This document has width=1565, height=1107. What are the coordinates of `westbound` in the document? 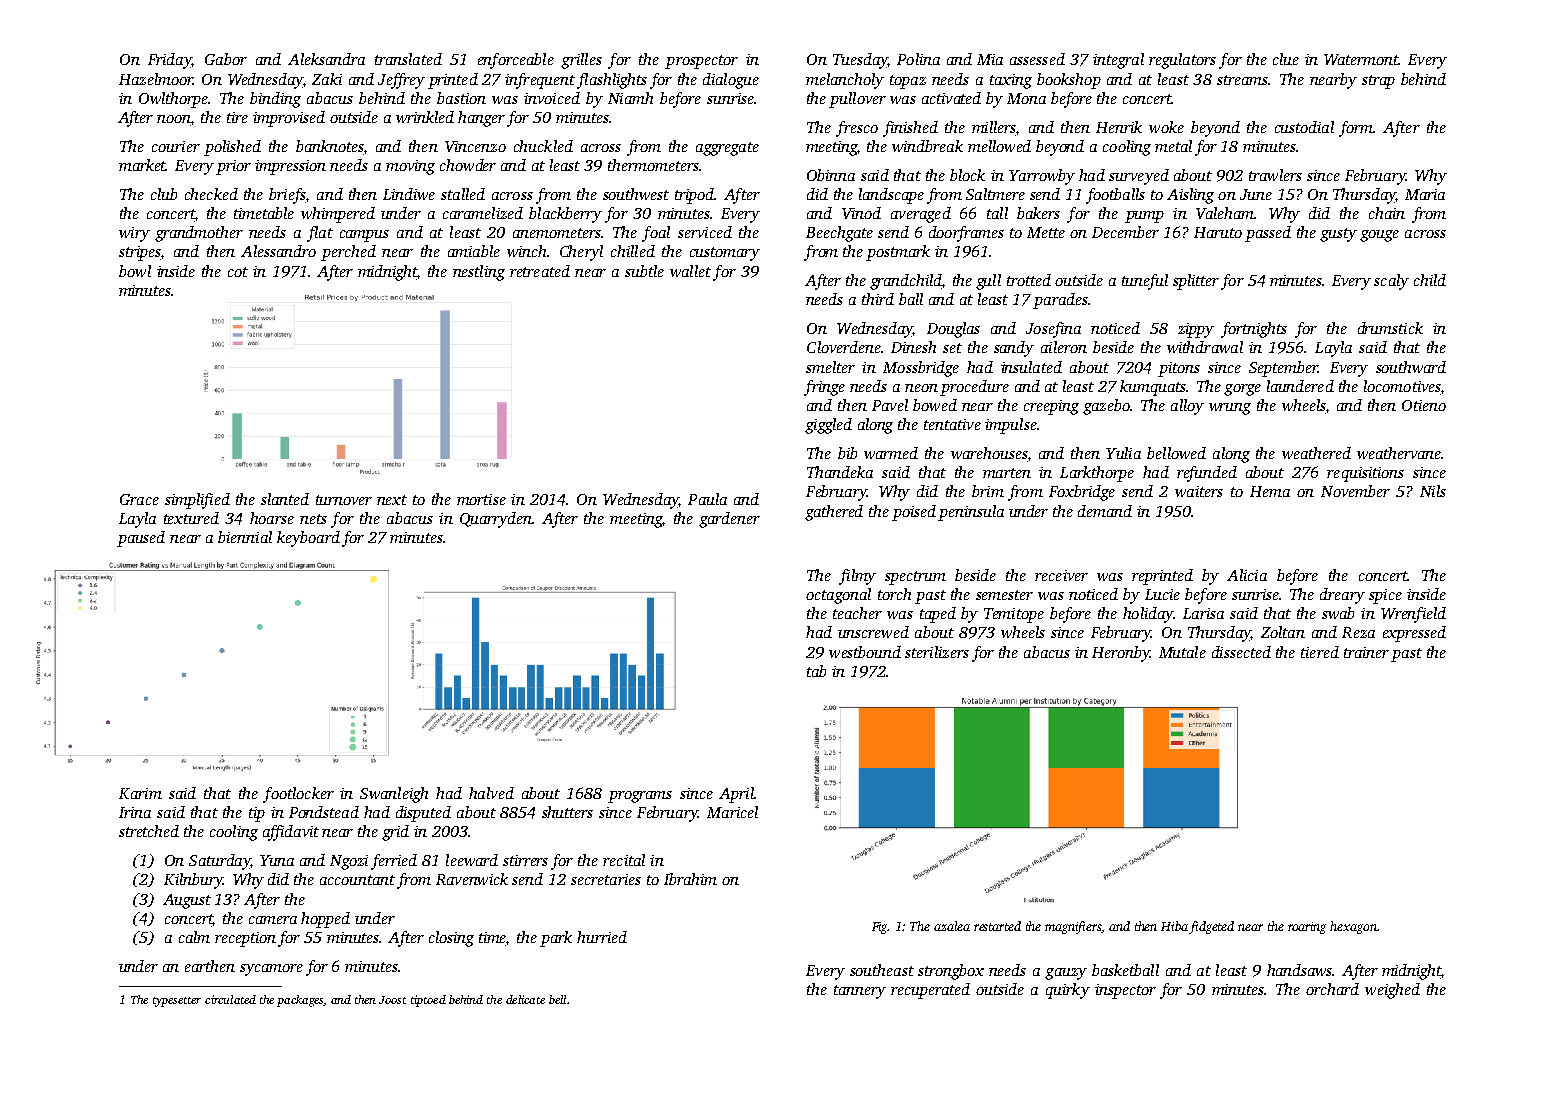 It's located at (865, 652).
